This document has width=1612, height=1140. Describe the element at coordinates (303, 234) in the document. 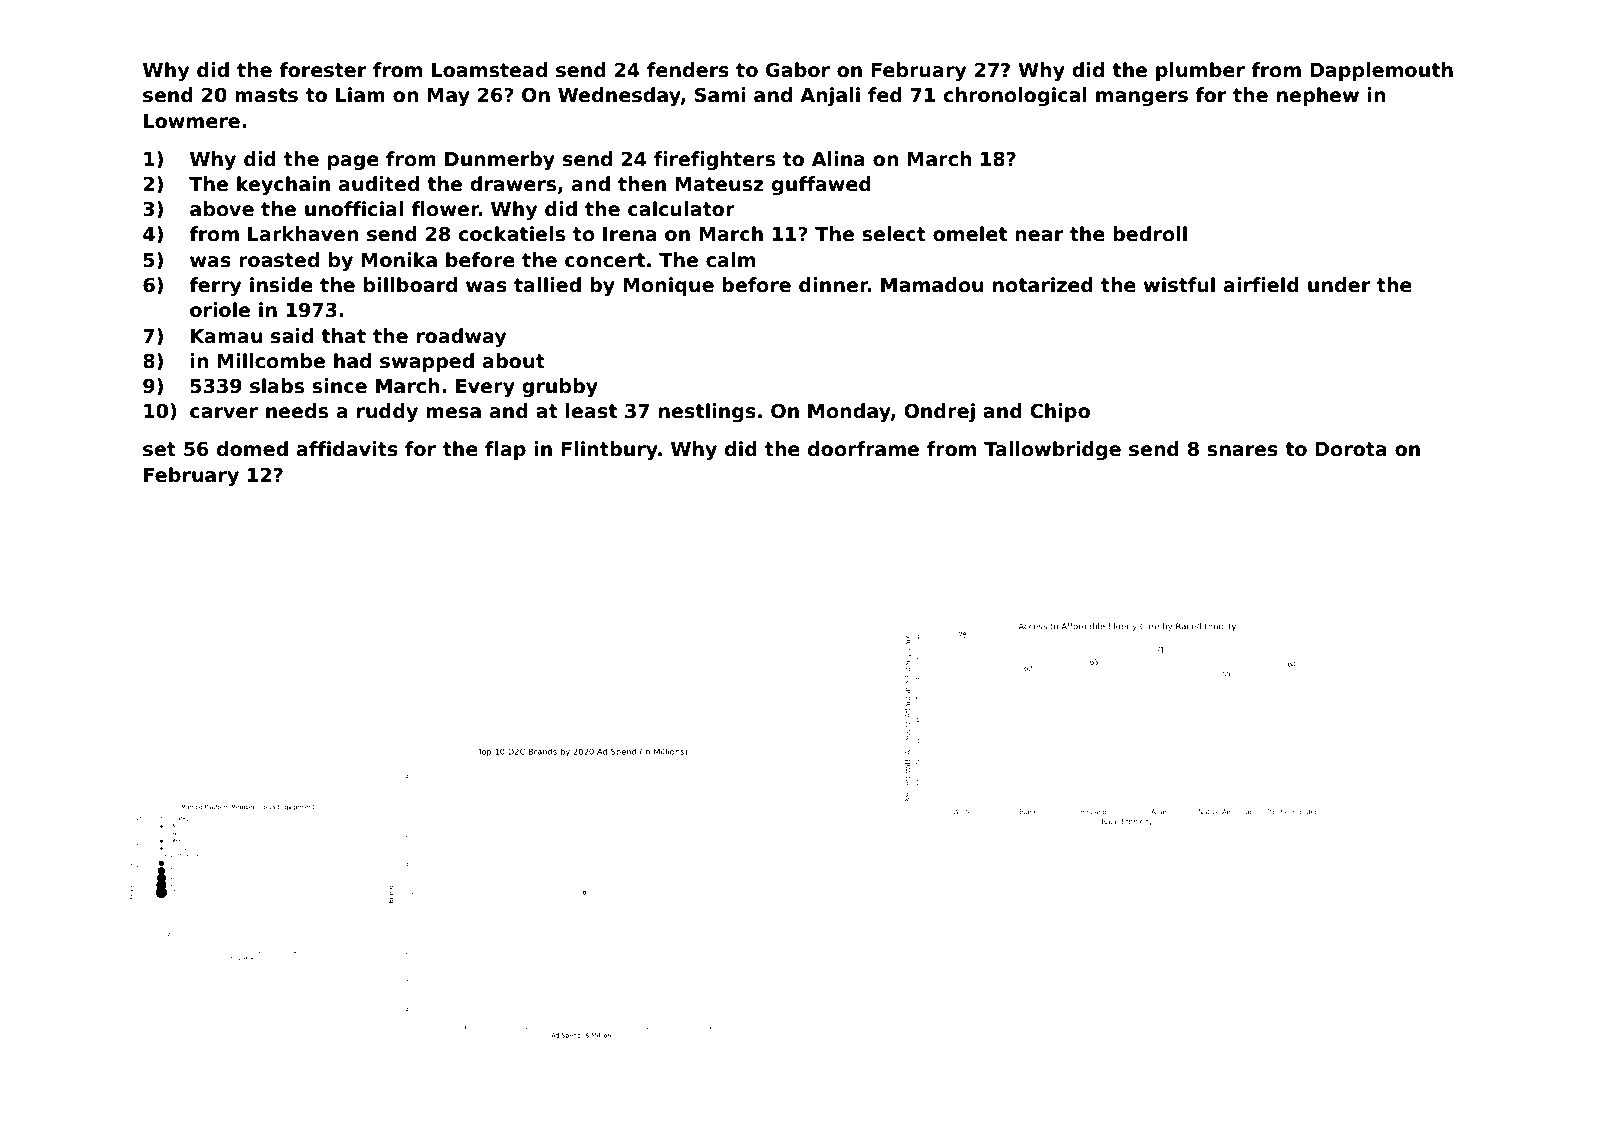

I see `Larkhaven` at that location.
